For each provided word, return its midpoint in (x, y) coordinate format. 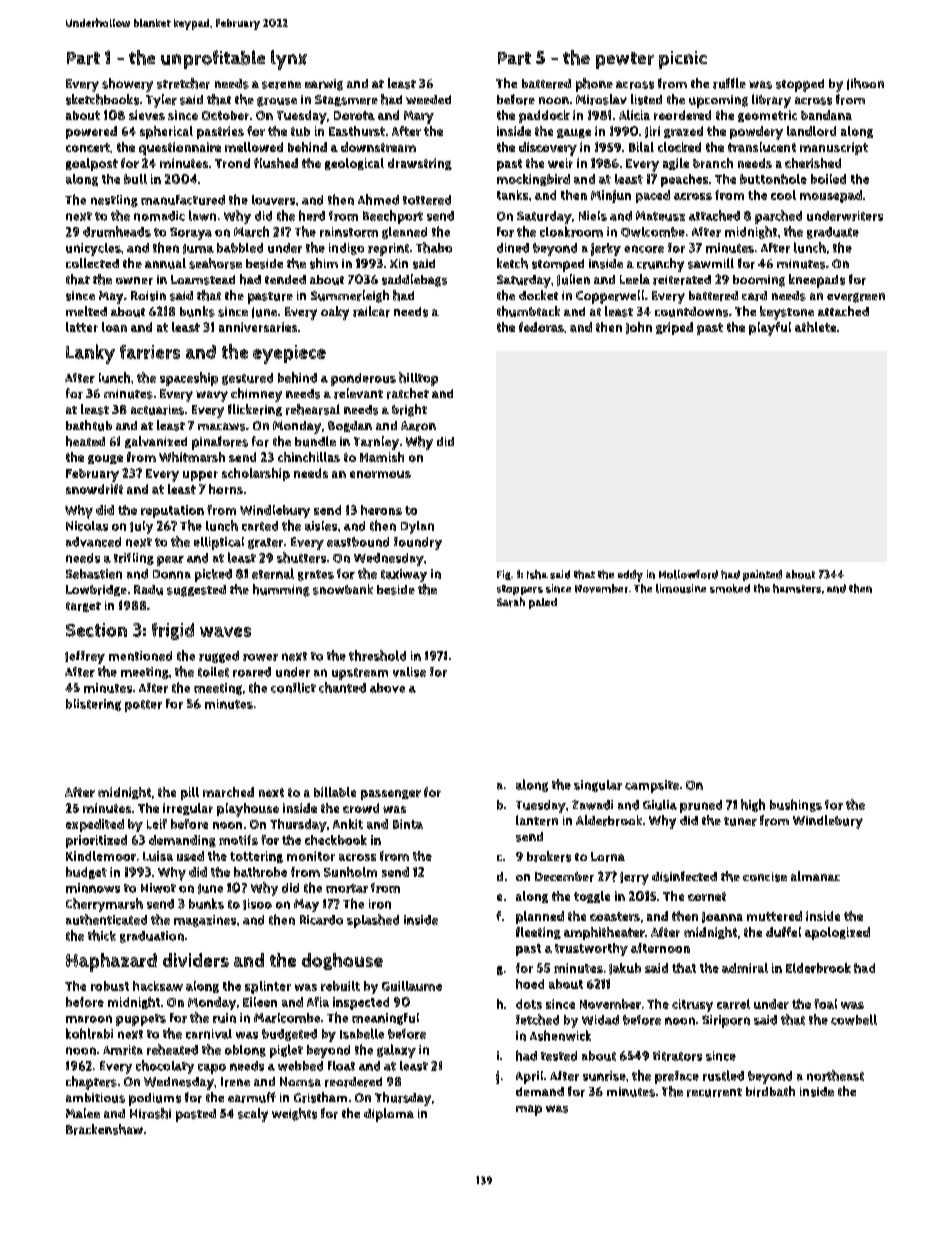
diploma (389, 1115)
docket (538, 295)
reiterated (682, 280)
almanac (815, 876)
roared (252, 672)
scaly (253, 1115)
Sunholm (350, 872)
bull (135, 179)
